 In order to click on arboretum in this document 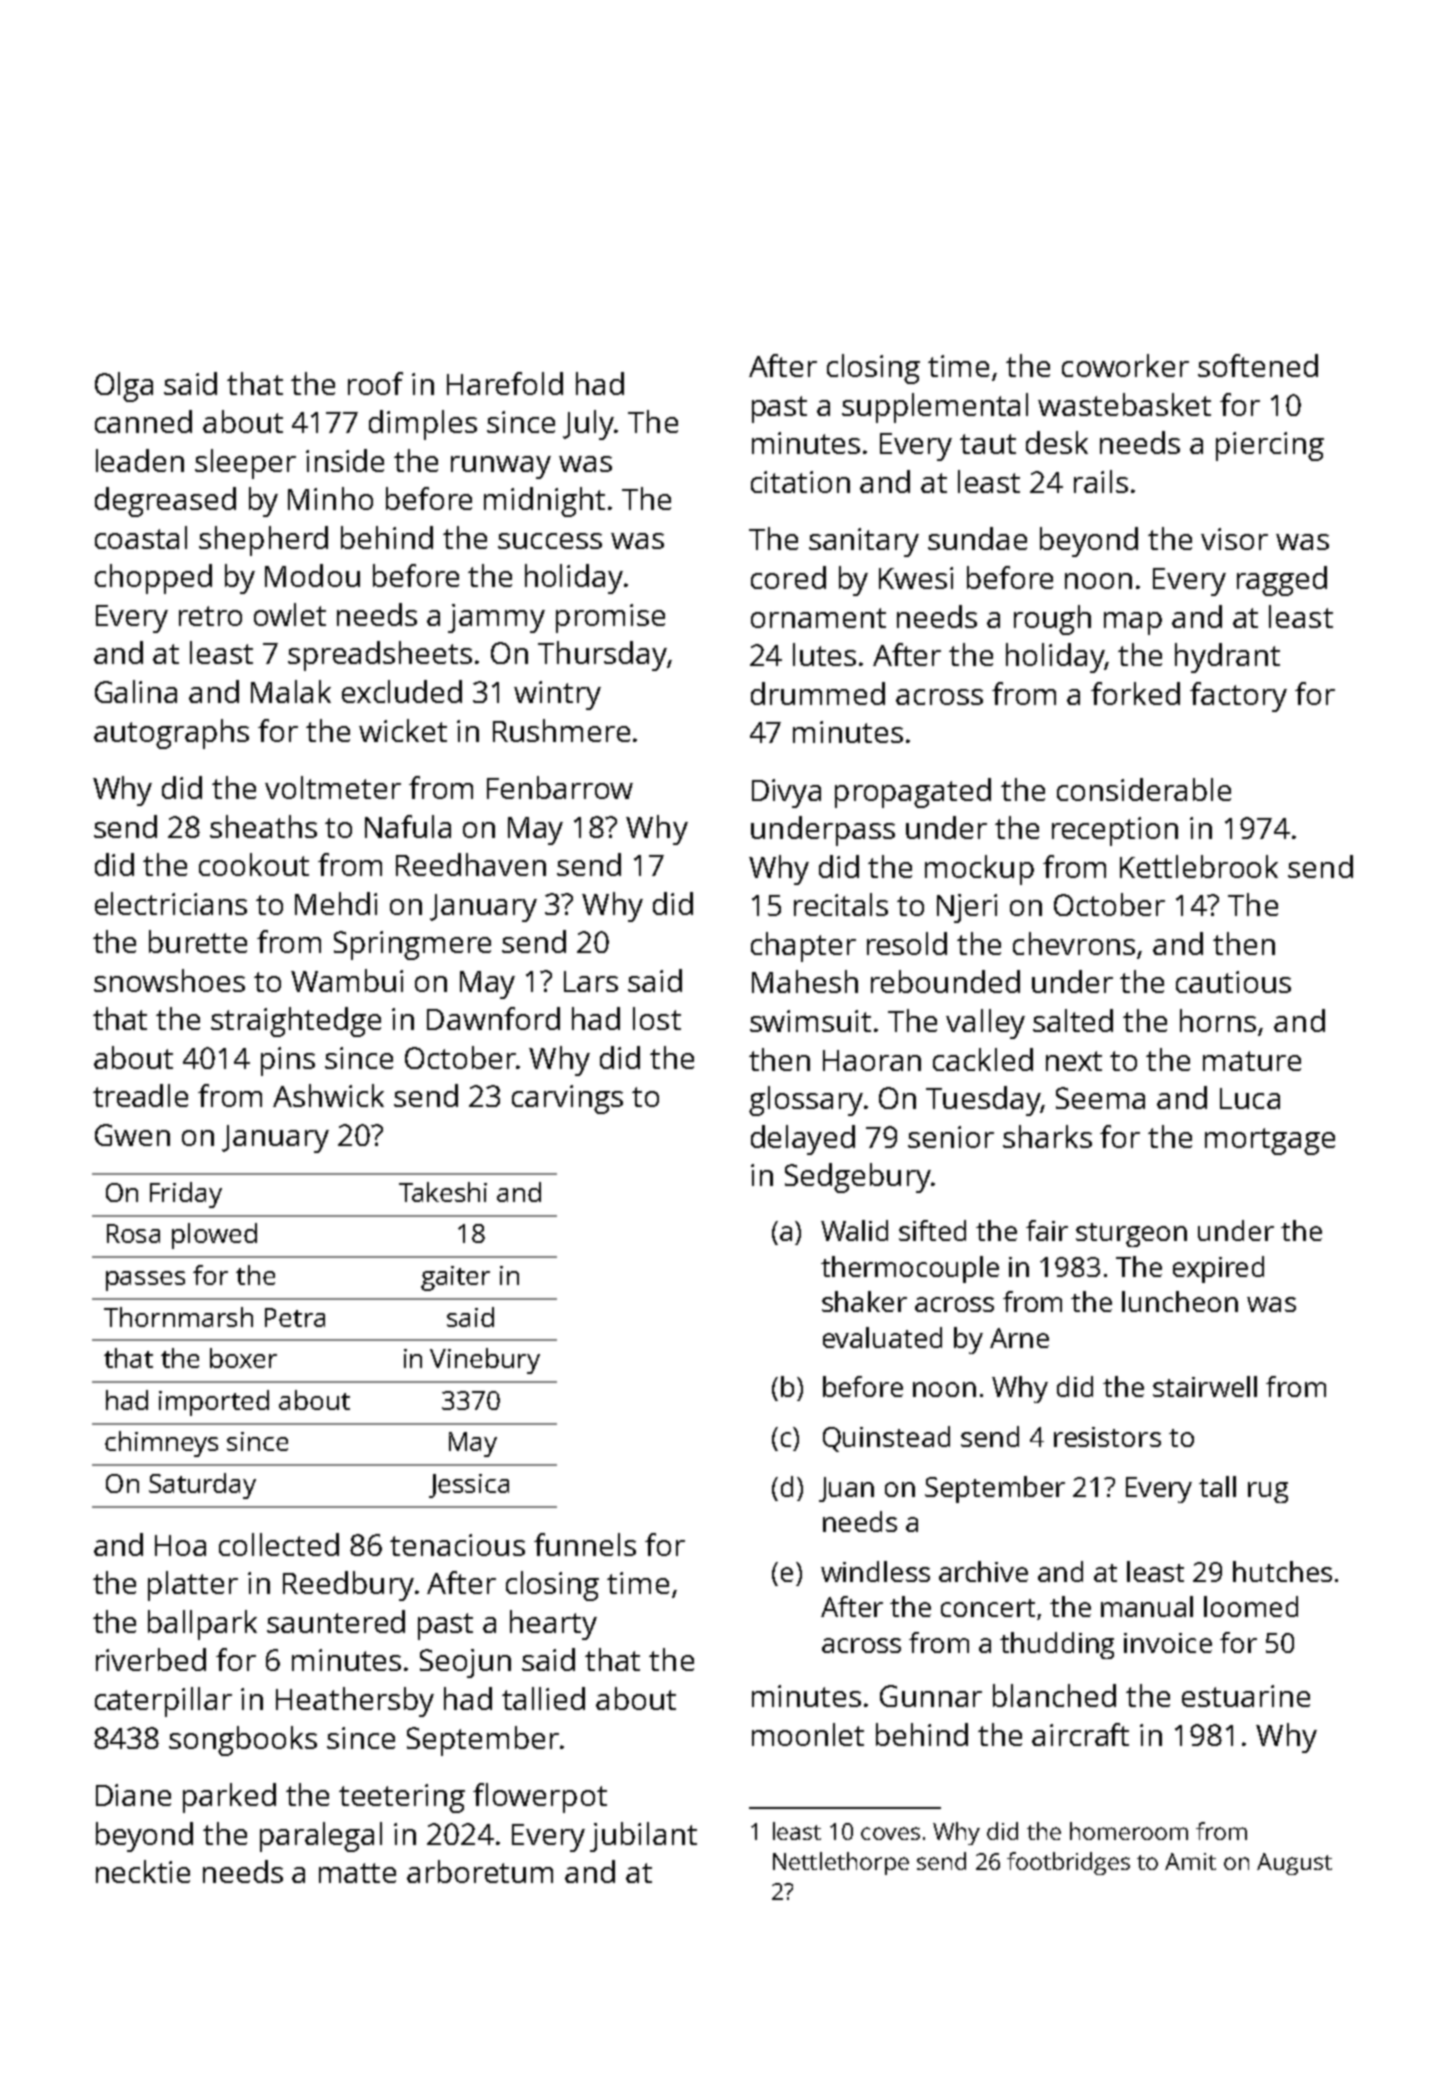, I will do `click(480, 1871)`.
